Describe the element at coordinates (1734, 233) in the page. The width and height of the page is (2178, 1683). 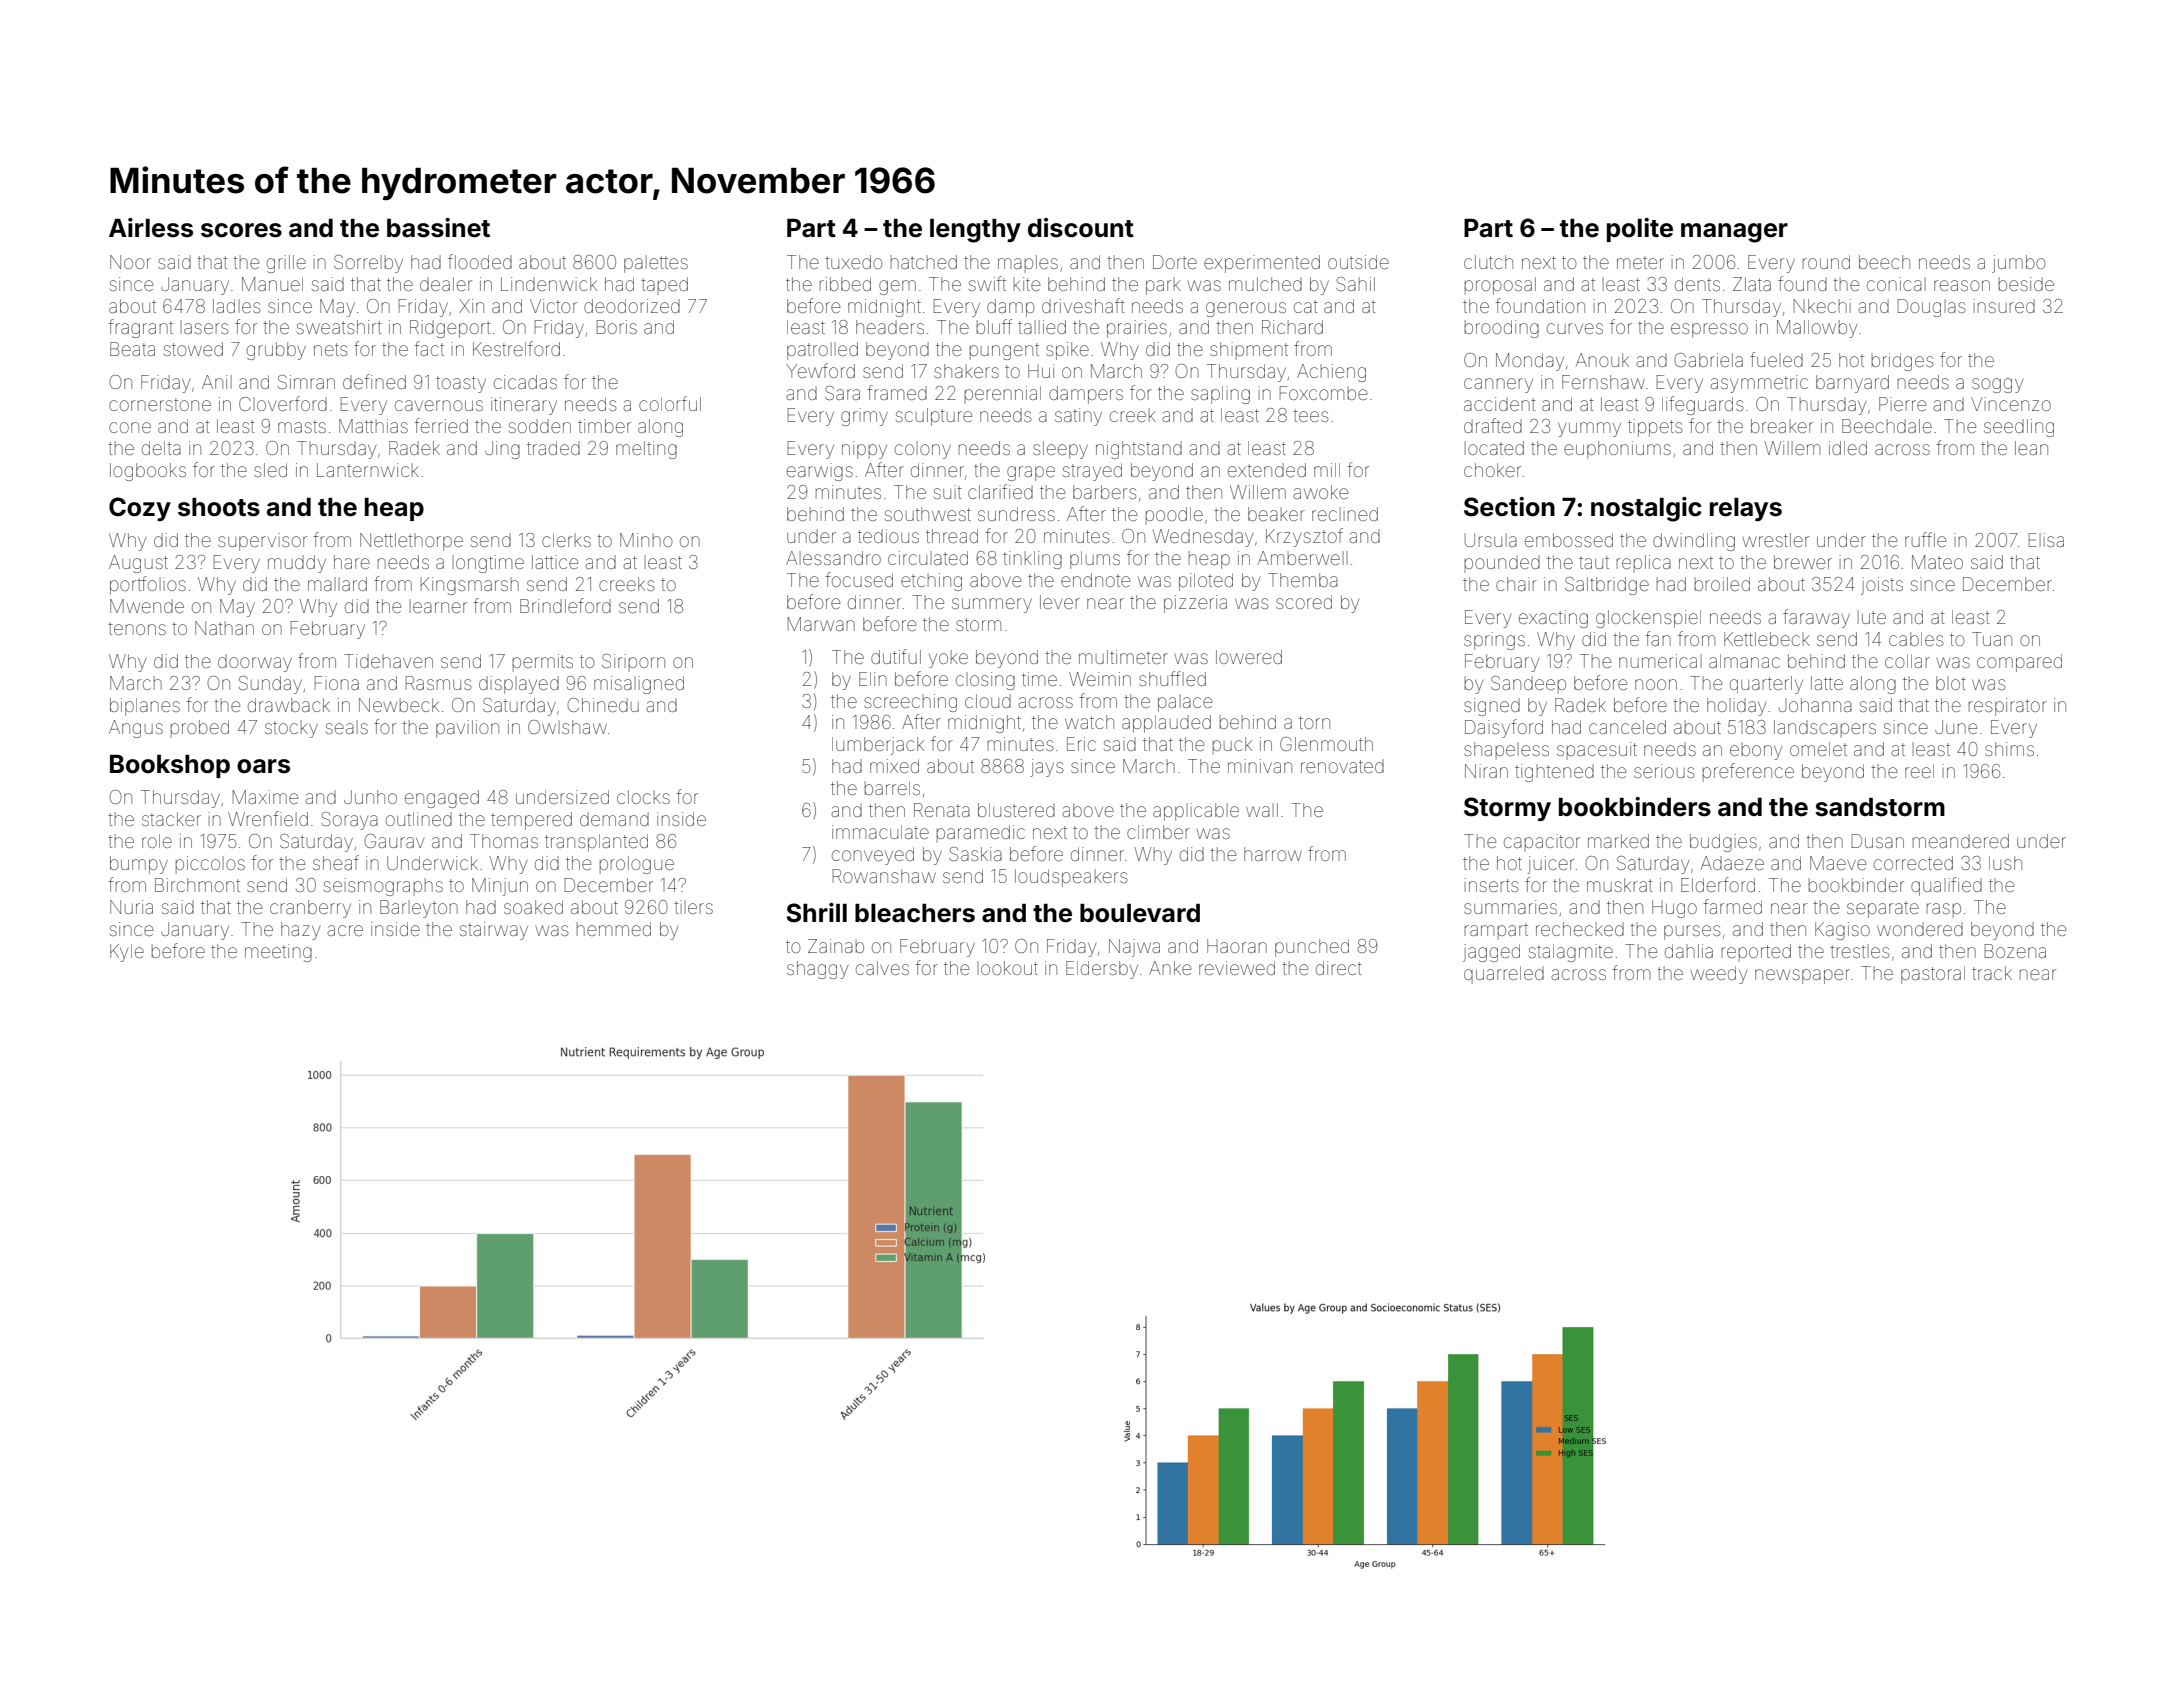
I see `manager` at that location.
